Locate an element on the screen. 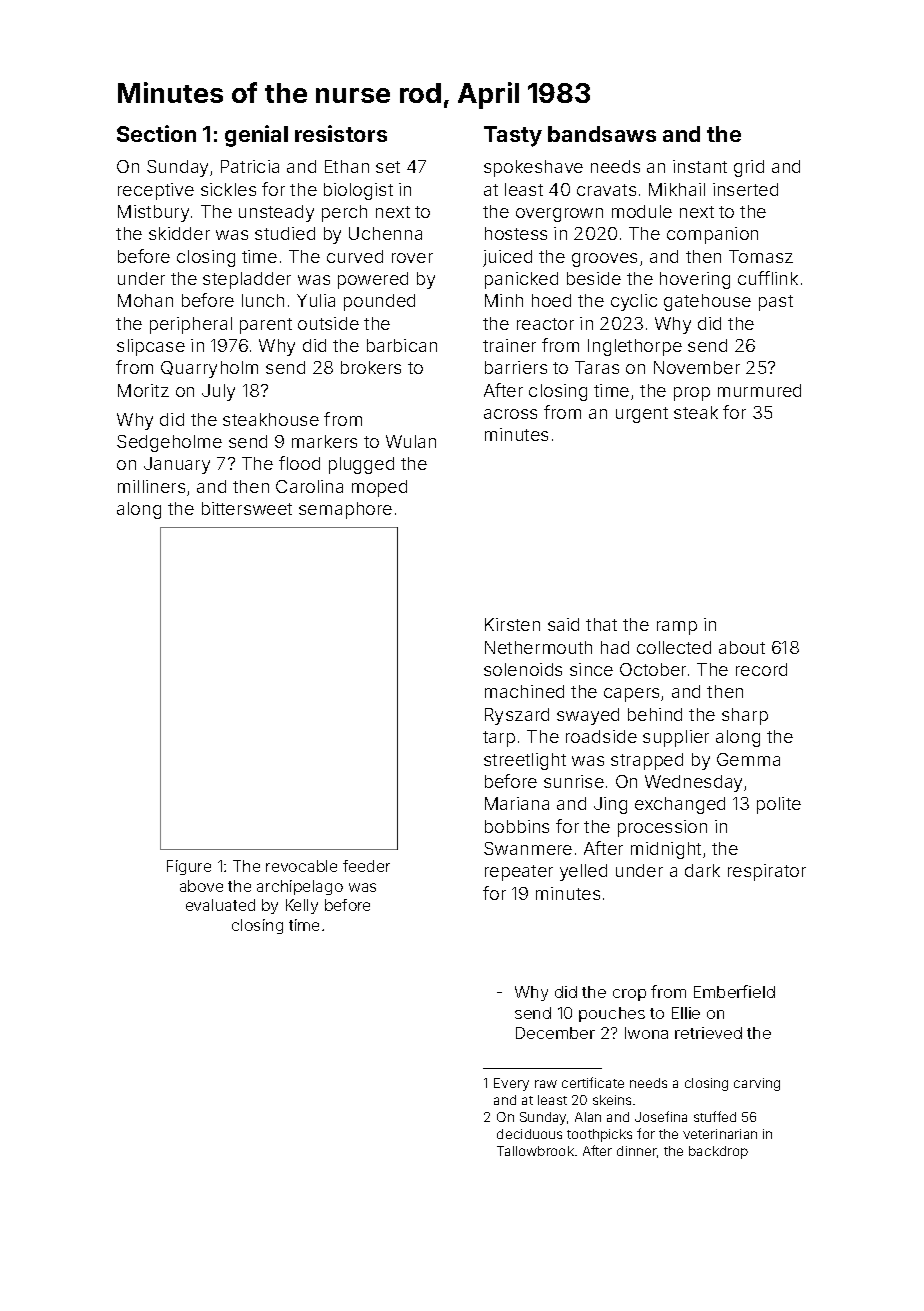 The width and height of the screenshot is (924, 1311). backdrop is located at coordinates (718, 1152).
